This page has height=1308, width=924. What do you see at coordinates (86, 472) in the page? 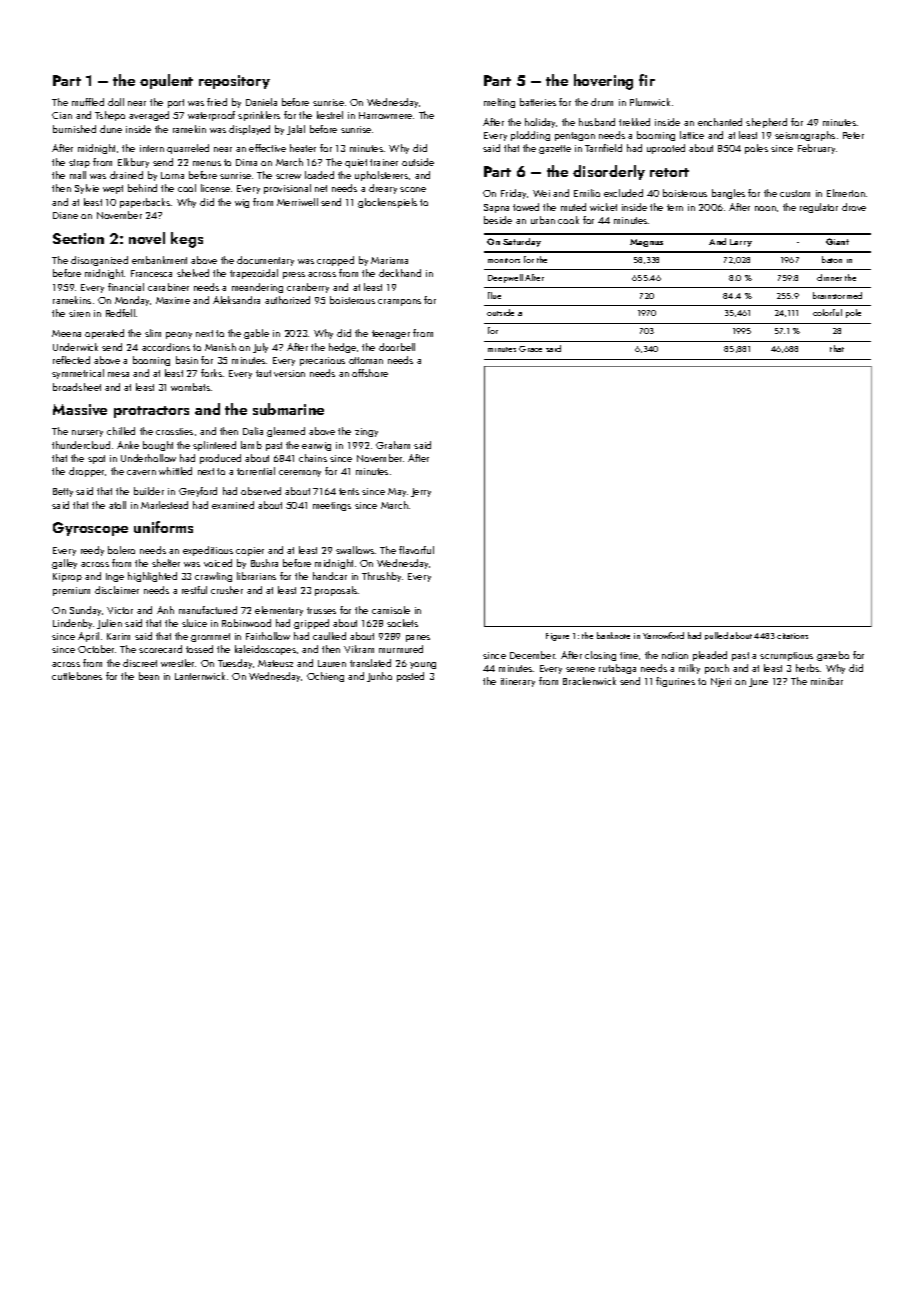
I see `dropper` at bounding box center [86, 472].
